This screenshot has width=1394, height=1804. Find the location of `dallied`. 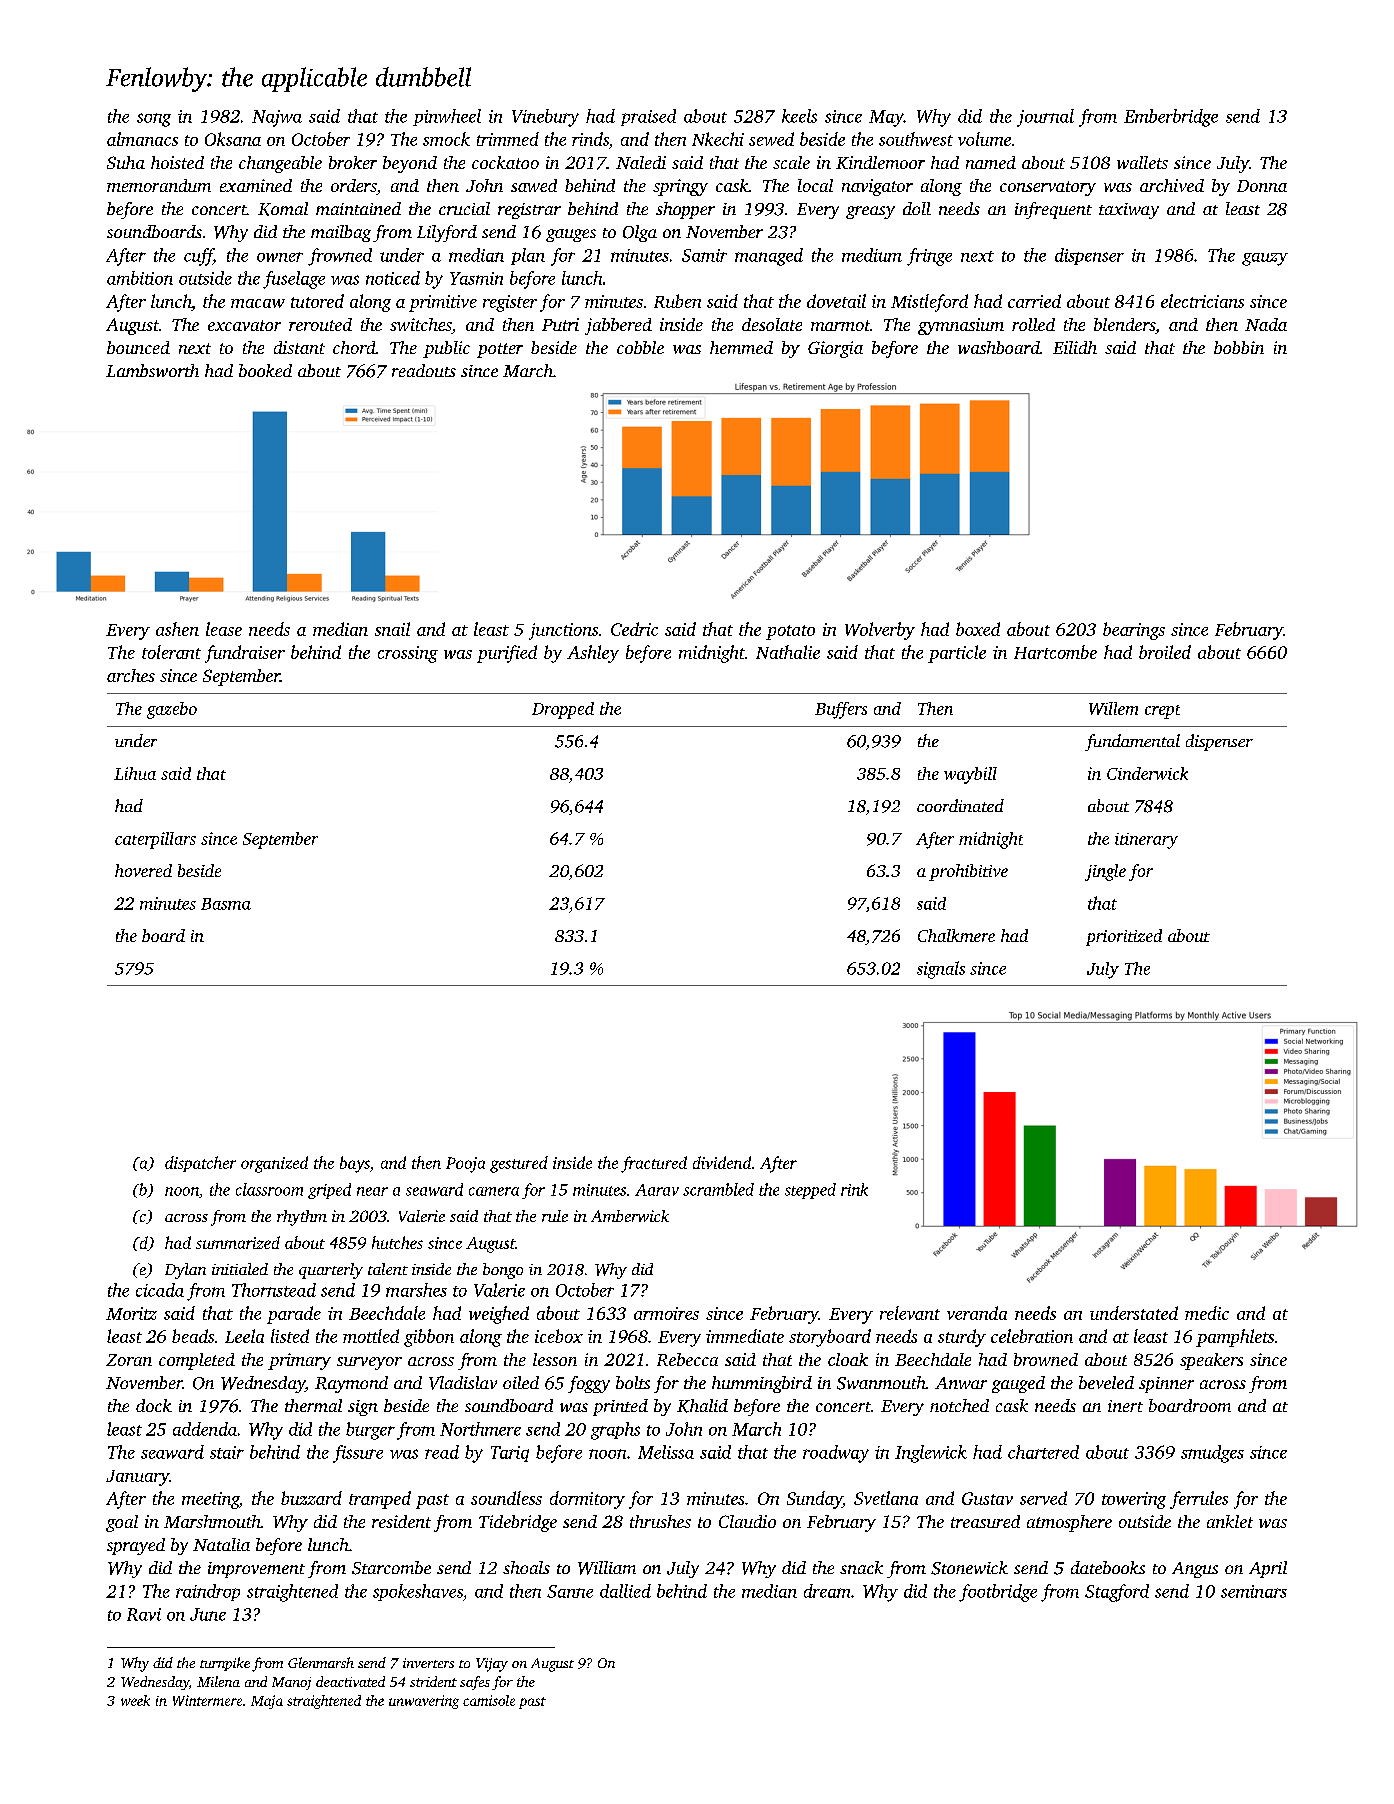

dallied is located at coordinates (625, 1591).
